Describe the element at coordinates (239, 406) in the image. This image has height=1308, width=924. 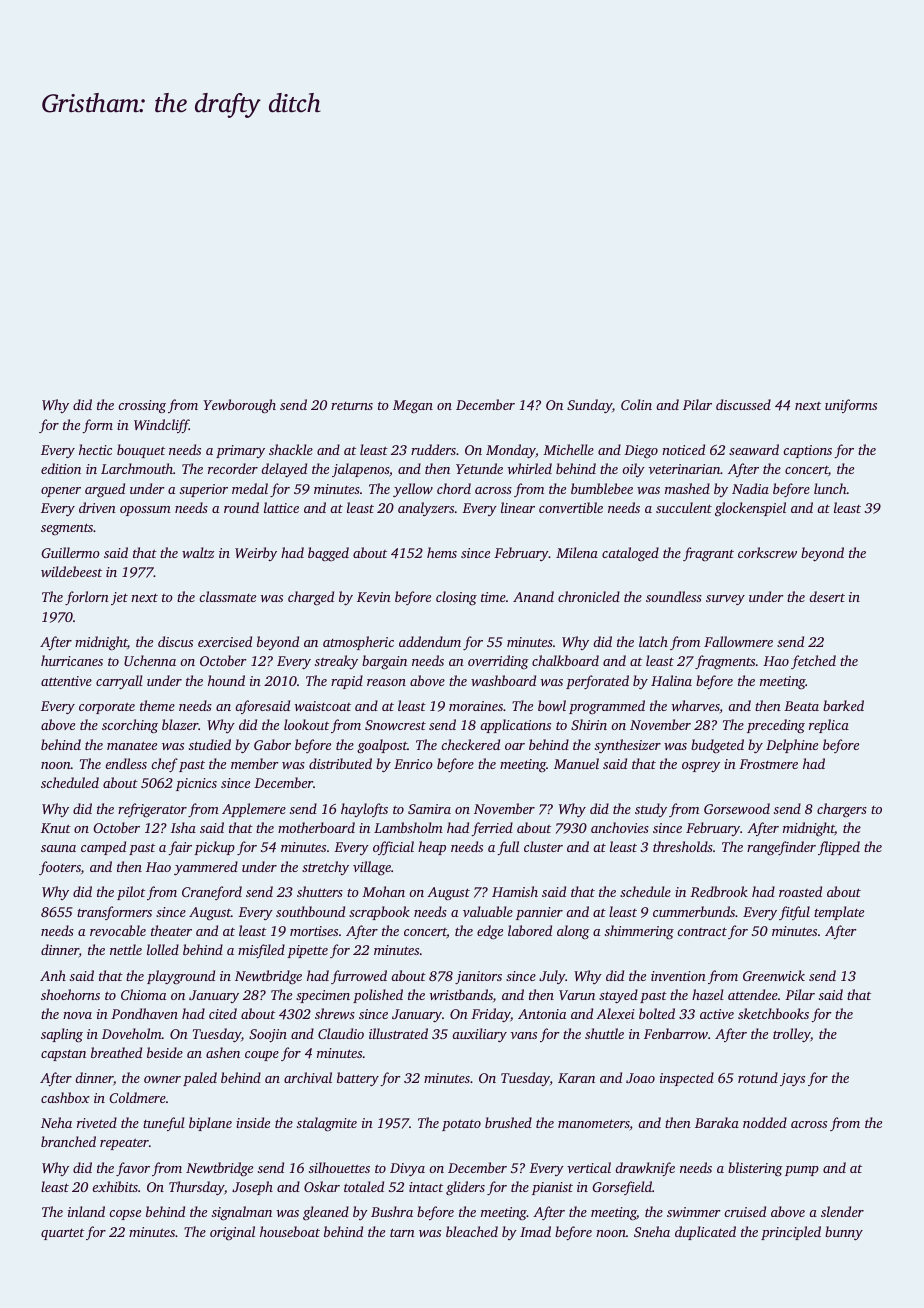
I see `Yewborough` at that location.
